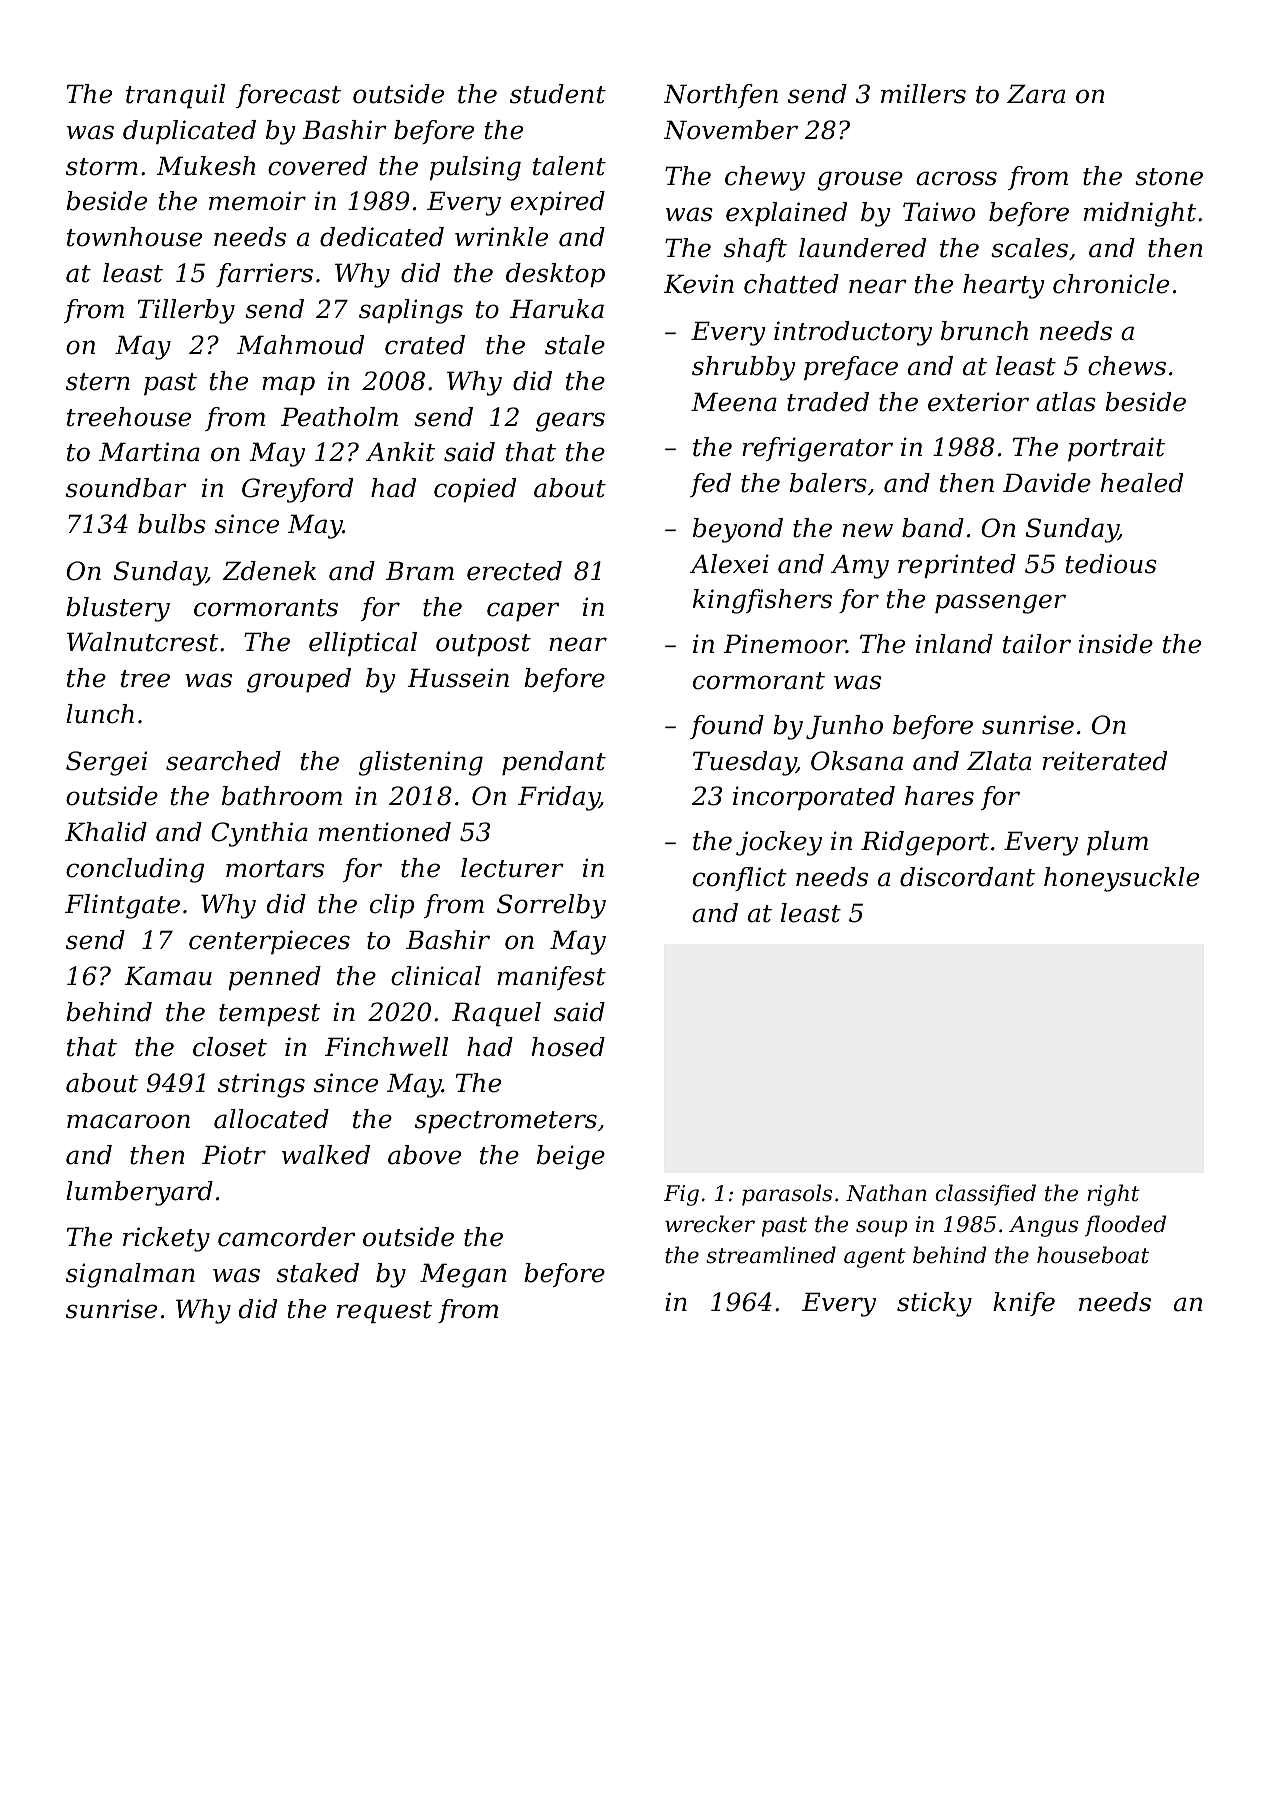  What do you see at coordinates (514, 571) in the screenshot?
I see `erected` at bounding box center [514, 571].
